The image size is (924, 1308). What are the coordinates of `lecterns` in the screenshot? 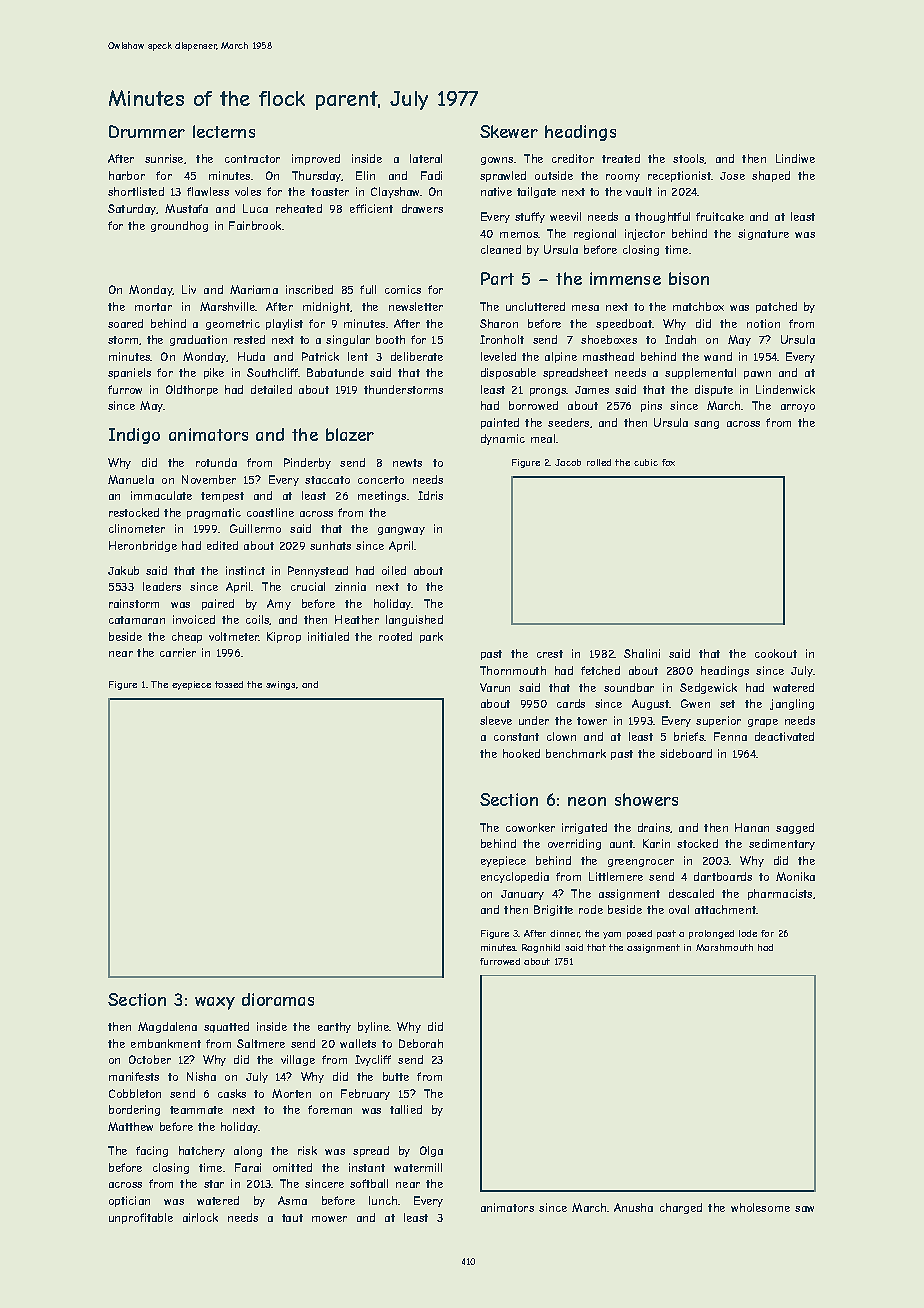 It's located at (224, 131).
